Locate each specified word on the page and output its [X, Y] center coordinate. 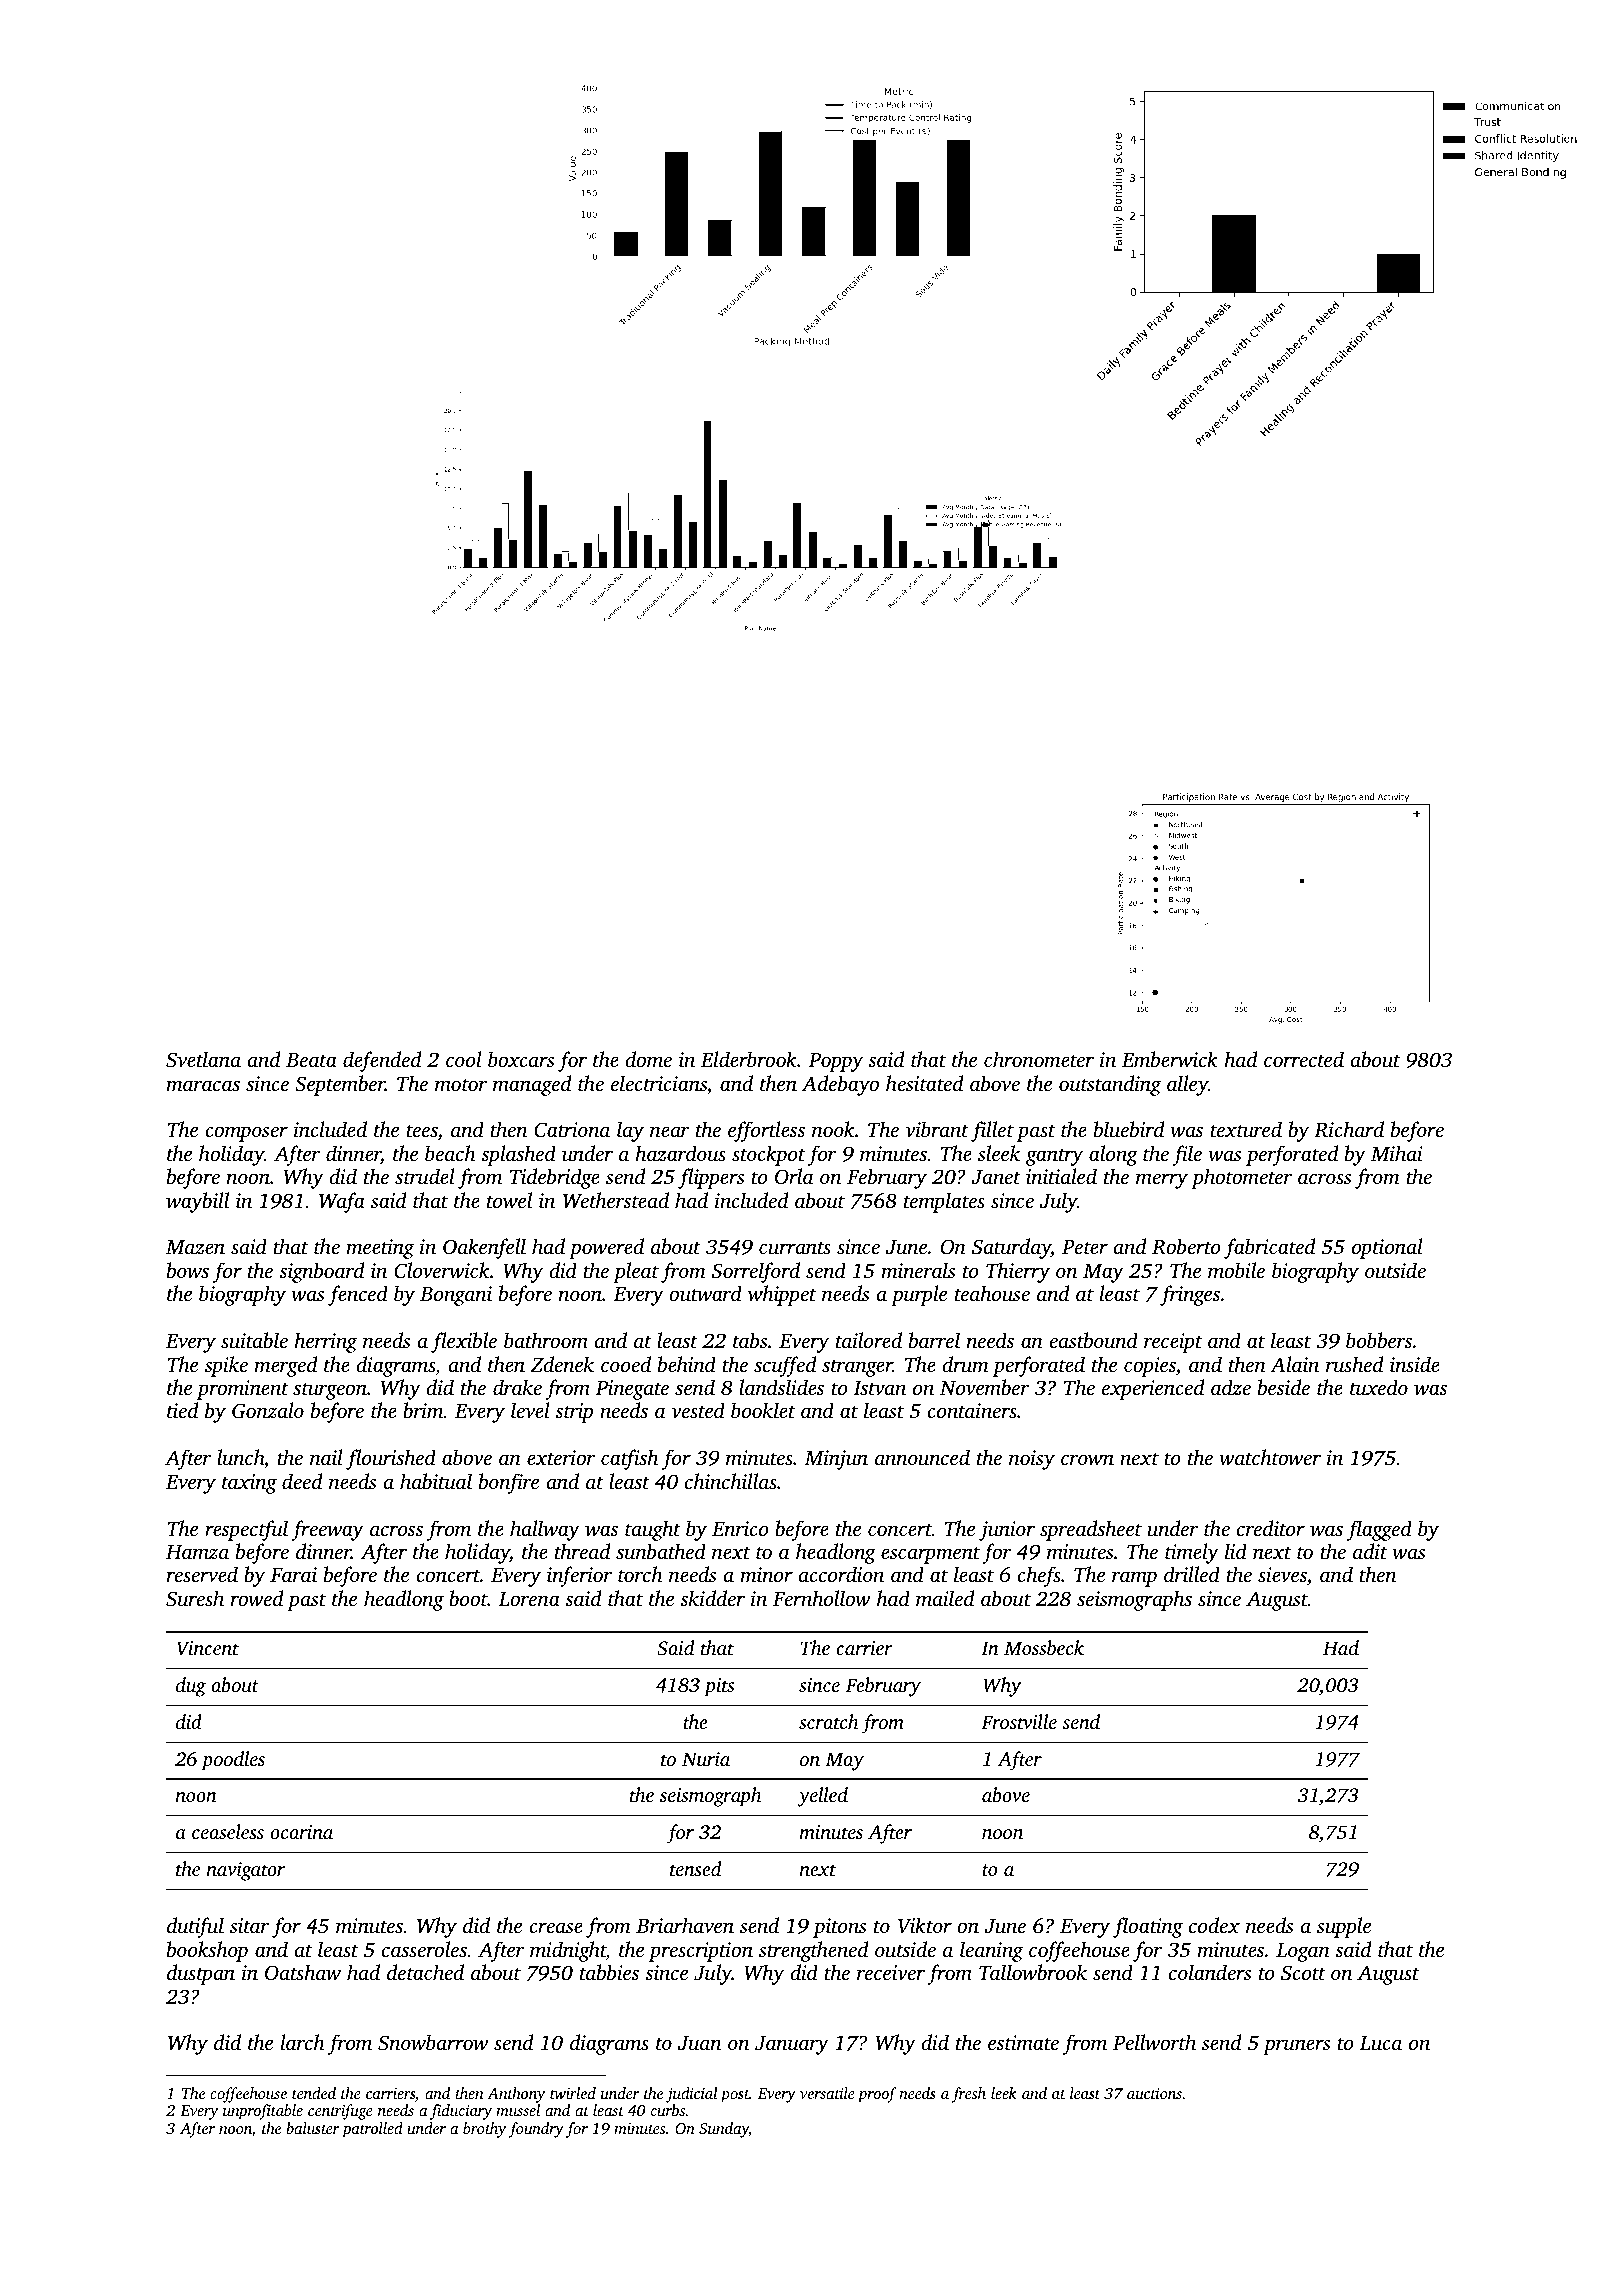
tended [314, 2093]
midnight [568, 1951]
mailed [945, 1598]
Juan [699, 2043]
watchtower [1270, 1457]
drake [517, 1387]
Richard [1349, 1129]
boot [468, 1598]
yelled [822, 1797]
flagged [1379, 1530]
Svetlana [203, 1059]
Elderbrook [749, 1059]
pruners [1296, 2047]
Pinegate [632, 1390]
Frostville [1019, 1721]
